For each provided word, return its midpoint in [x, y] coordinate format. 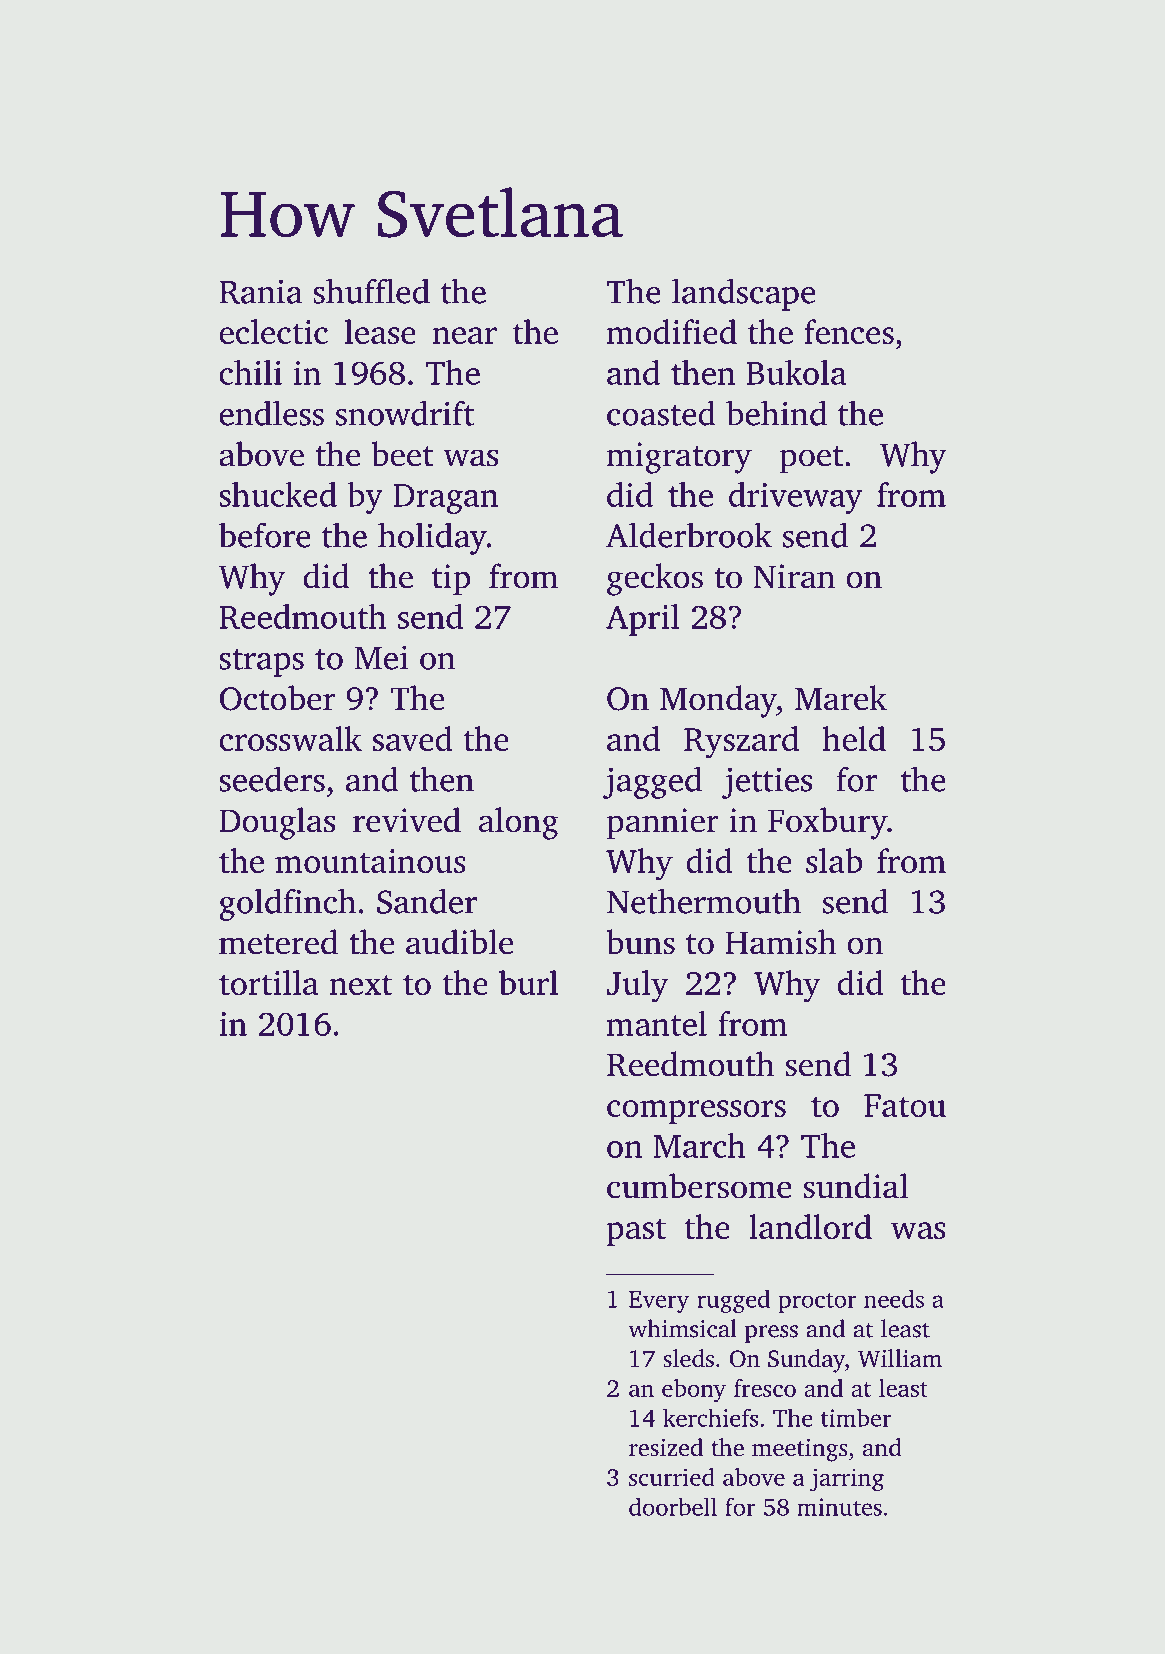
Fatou [905, 1105]
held [854, 738]
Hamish [780, 942]
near [464, 335]
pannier [662, 824]
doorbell [673, 1506]
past [636, 1232]
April [642, 620]
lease [380, 331]
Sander [427, 901]
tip [451, 580]
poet [811, 460]
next [361, 984]
